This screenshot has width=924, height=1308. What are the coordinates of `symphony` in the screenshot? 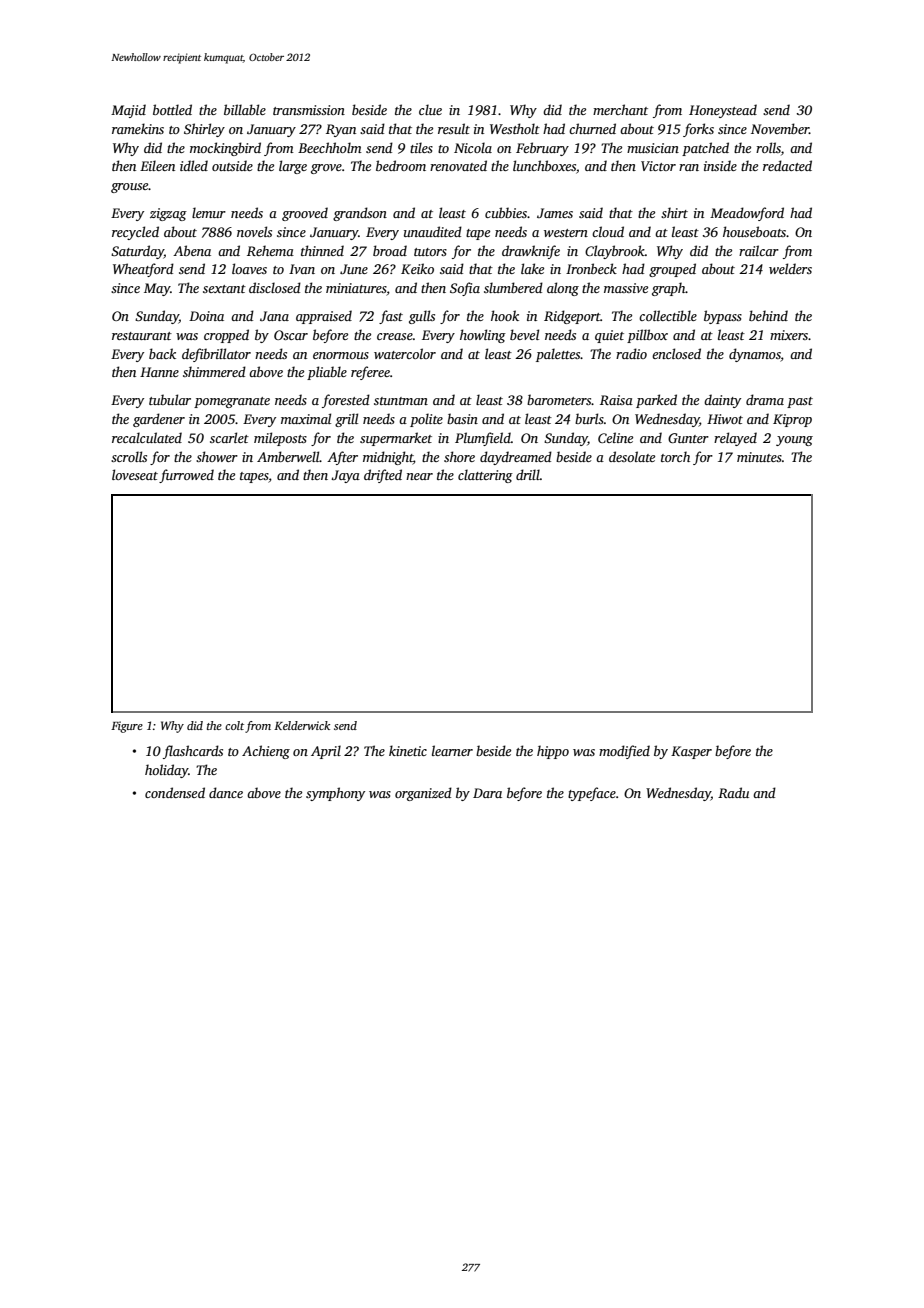 It's located at (335, 794).
